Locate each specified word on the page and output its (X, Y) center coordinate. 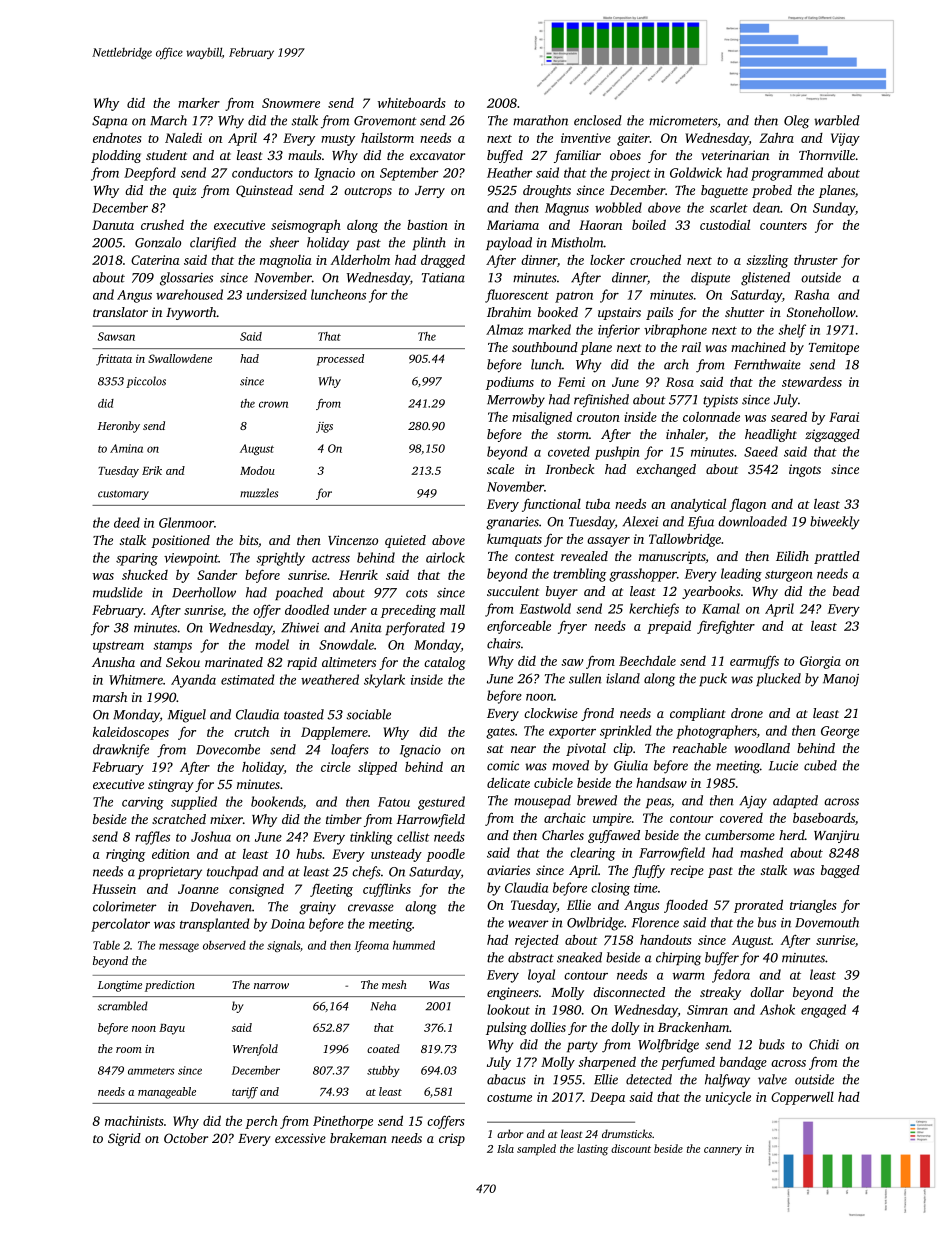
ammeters (151, 1071)
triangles (813, 906)
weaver (528, 924)
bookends (277, 801)
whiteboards (412, 102)
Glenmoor (186, 522)
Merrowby (516, 401)
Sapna (110, 122)
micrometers (683, 122)
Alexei (640, 521)
